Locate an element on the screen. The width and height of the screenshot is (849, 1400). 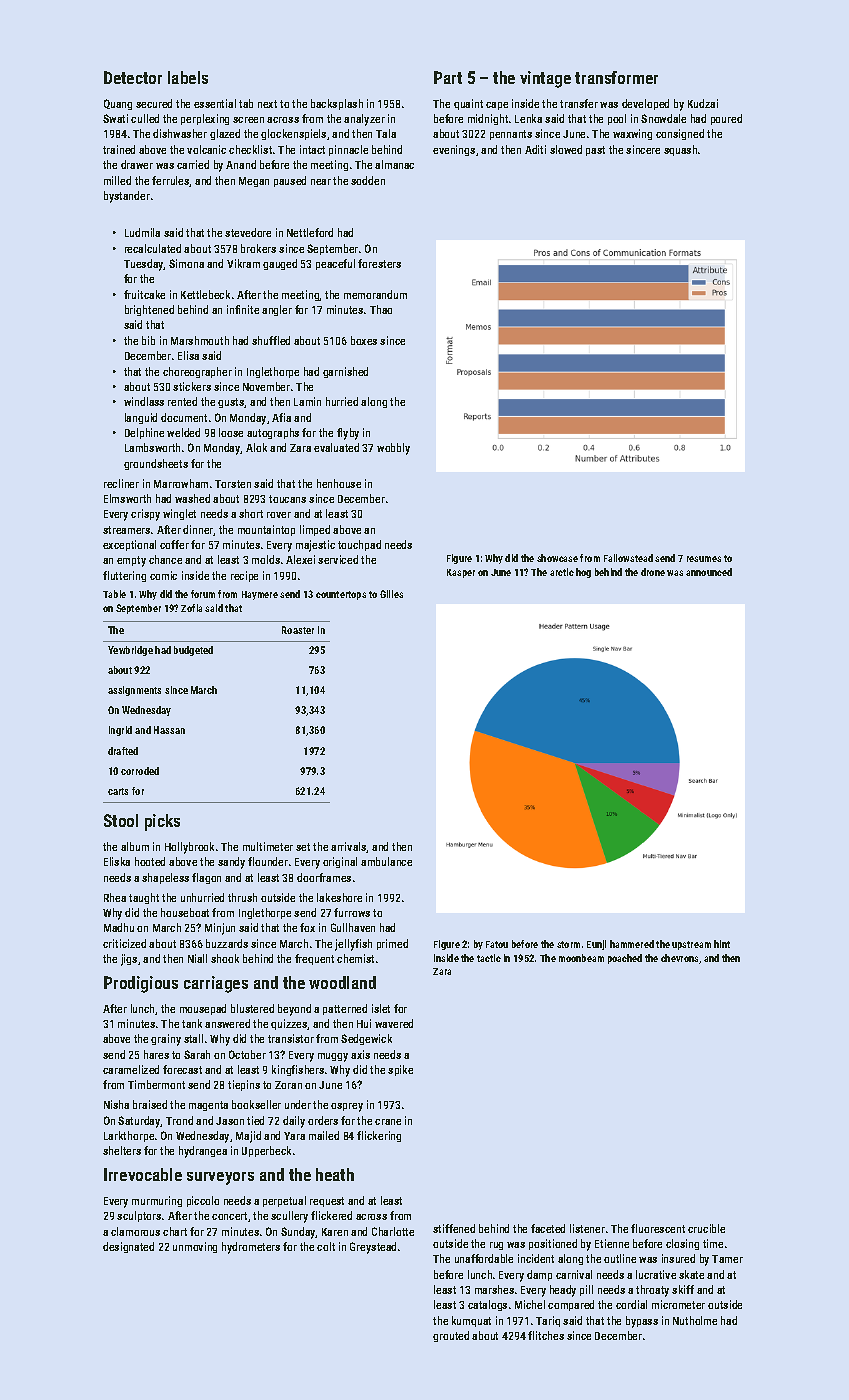
Detector is located at coordinates (133, 77).
